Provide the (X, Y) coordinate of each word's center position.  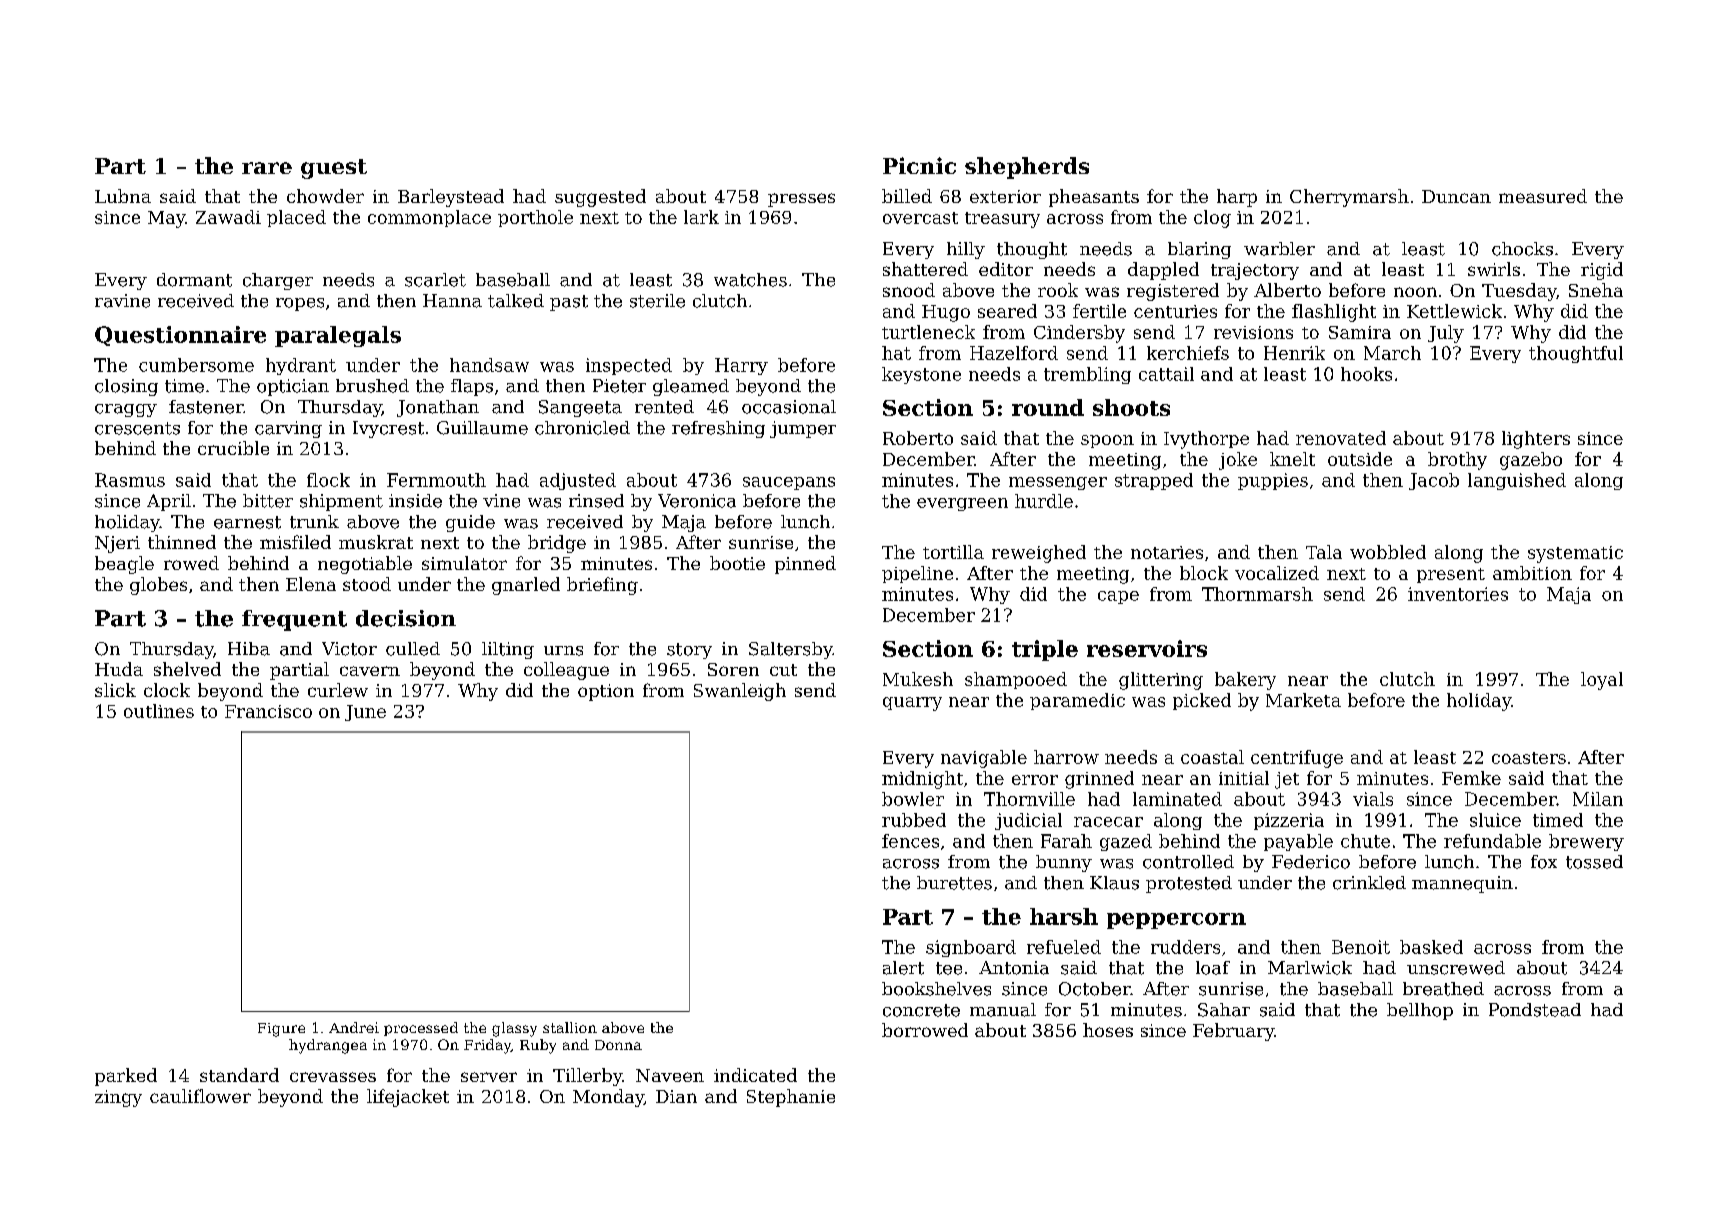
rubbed (914, 820)
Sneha (1596, 290)
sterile (657, 301)
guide (470, 523)
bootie (737, 563)
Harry (741, 366)
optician (293, 387)
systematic (1575, 554)
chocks (1522, 249)
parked (126, 1077)
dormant (194, 280)
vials (1373, 799)
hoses (1108, 1030)
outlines (159, 711)
